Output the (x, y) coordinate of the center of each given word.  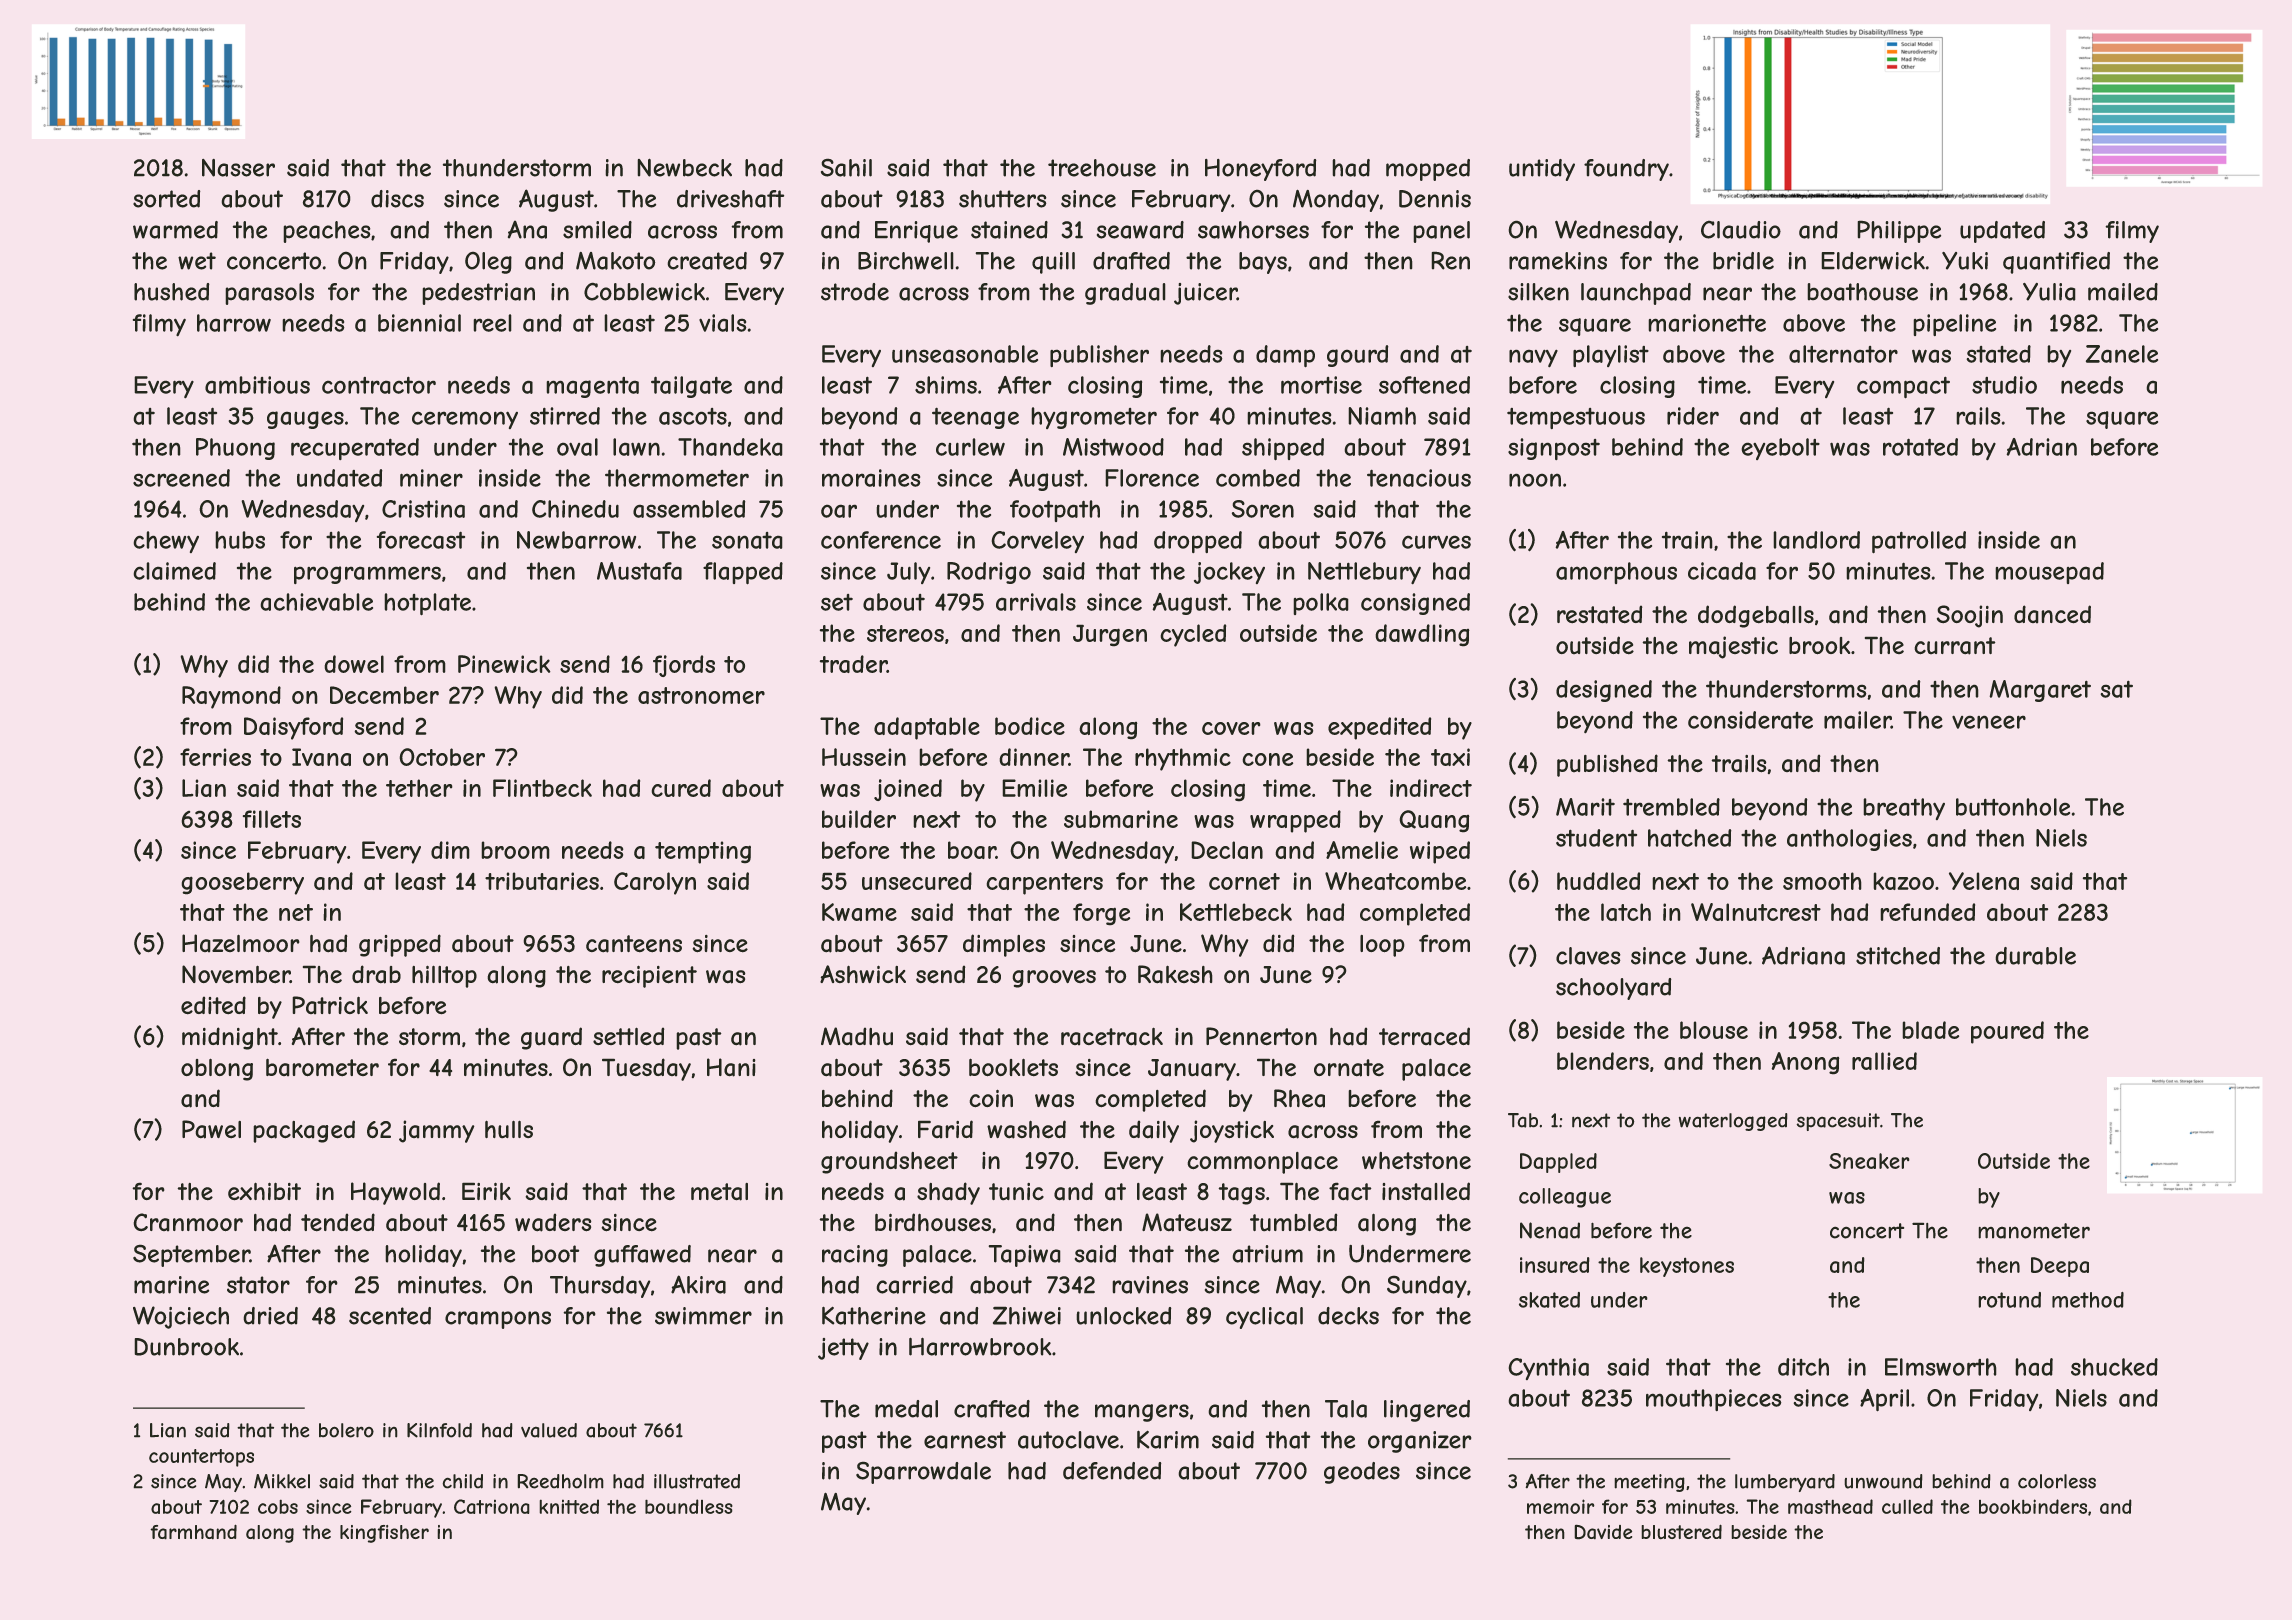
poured (2007, 1032)
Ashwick (863, 974)
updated (2002, 232)
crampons (498, 1320)
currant (1955, 646)
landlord (1816, 540)
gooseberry (242, 883)
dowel (354, 664)
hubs (240, 540)
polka (1321, 604)
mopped (1428, 170)
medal (906, 1409)
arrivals (1036, 602)
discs (397, 199)
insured (1555, 1265)
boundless (689, 1506)
